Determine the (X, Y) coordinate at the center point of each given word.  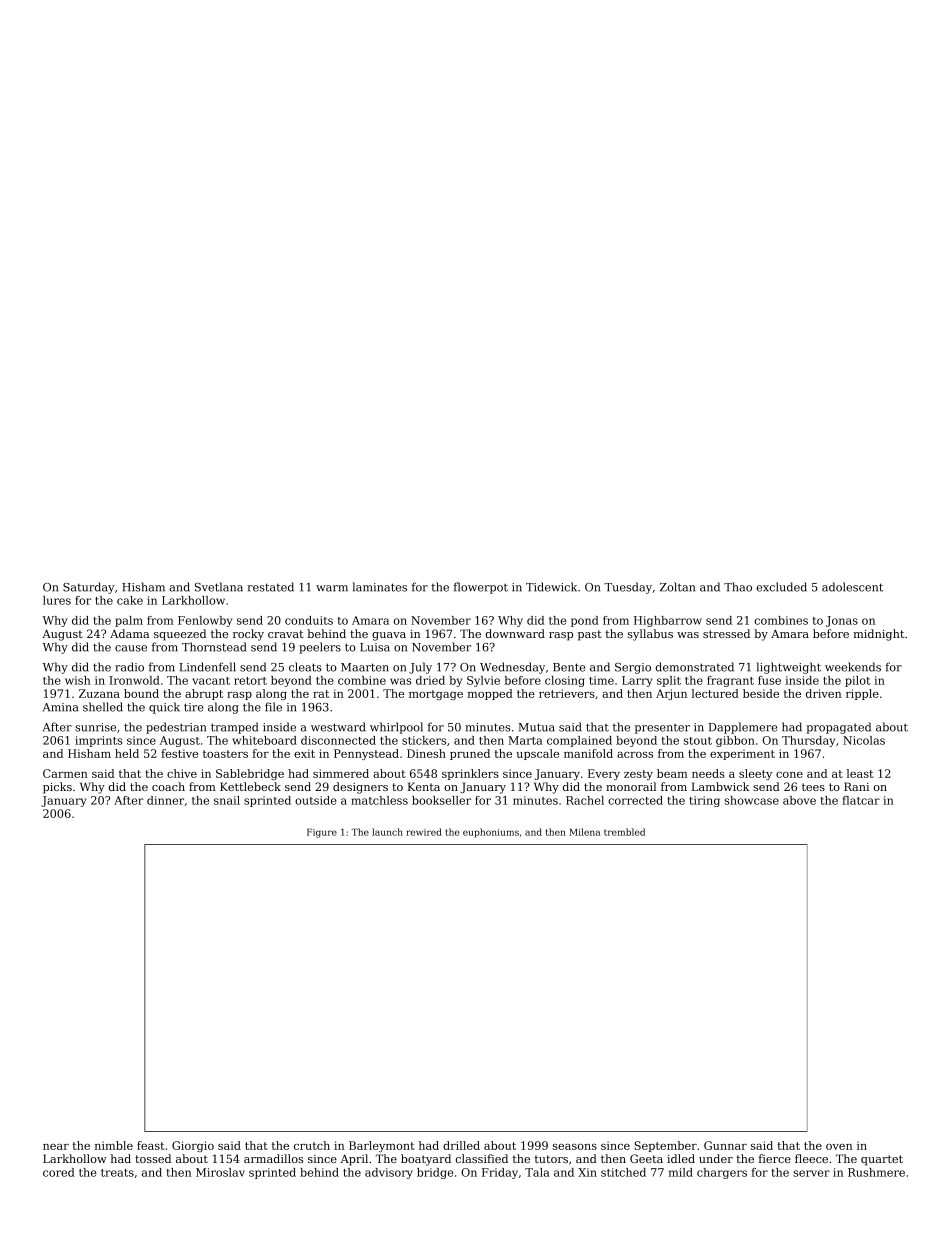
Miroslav (220, 1172)
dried (430, 680)
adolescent (852, 587)
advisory (389, 1173)
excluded (781, 587)
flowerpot (481, 588)
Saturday (89, 588)
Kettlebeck (250, 786)
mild (681, 1172)
